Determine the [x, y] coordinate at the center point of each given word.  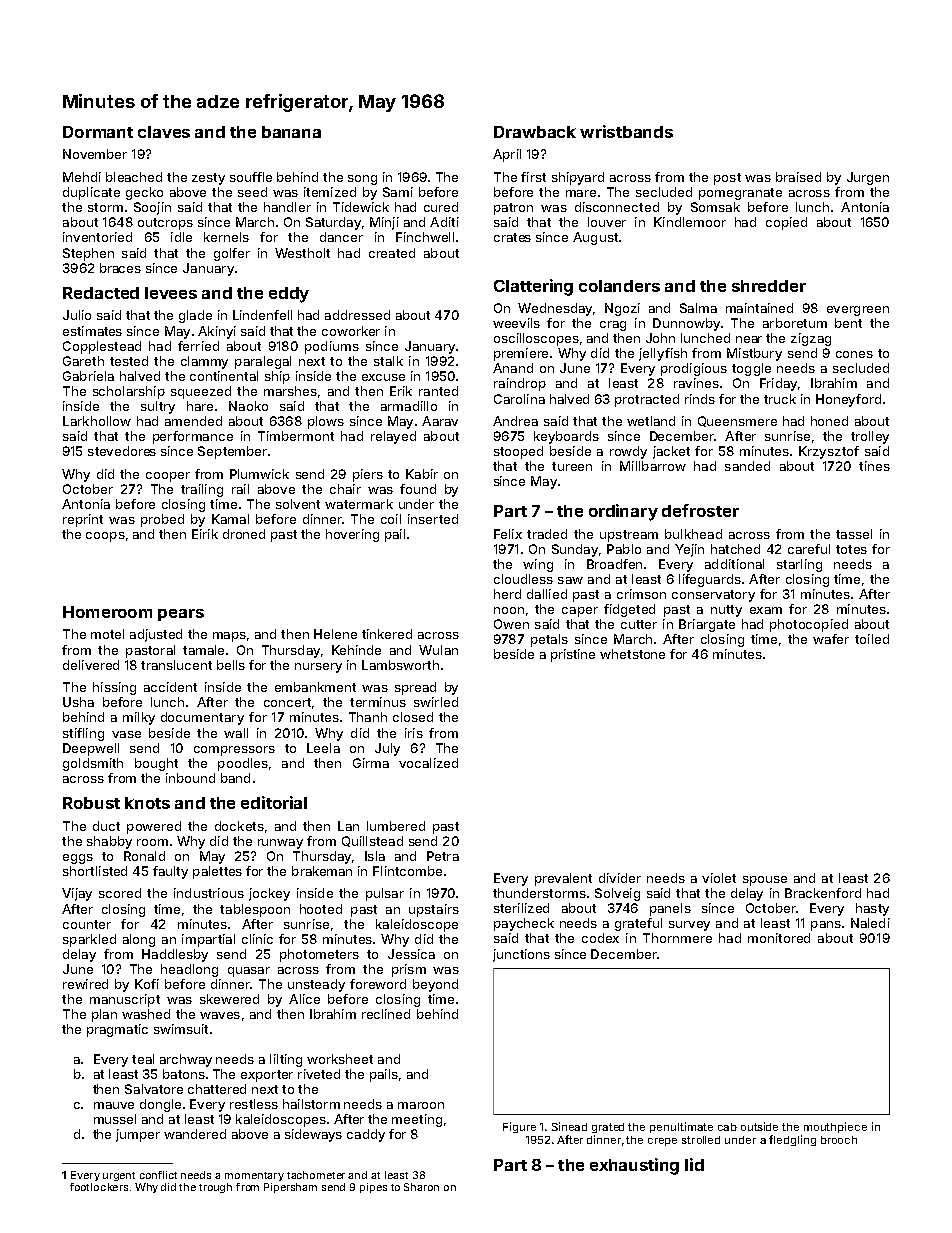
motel [107, 634]
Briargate [707, 625]
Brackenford [823, 893]
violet [719, 878]
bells [231, 665]
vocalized [428, 763]
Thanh [368, 717]
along [139, 940]
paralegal [263, 362]
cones [854, 354]
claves [164, 132]
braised [798, 177]
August [595, 238]
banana [291, 132]
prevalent [563, 879]
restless [254, 1104]
